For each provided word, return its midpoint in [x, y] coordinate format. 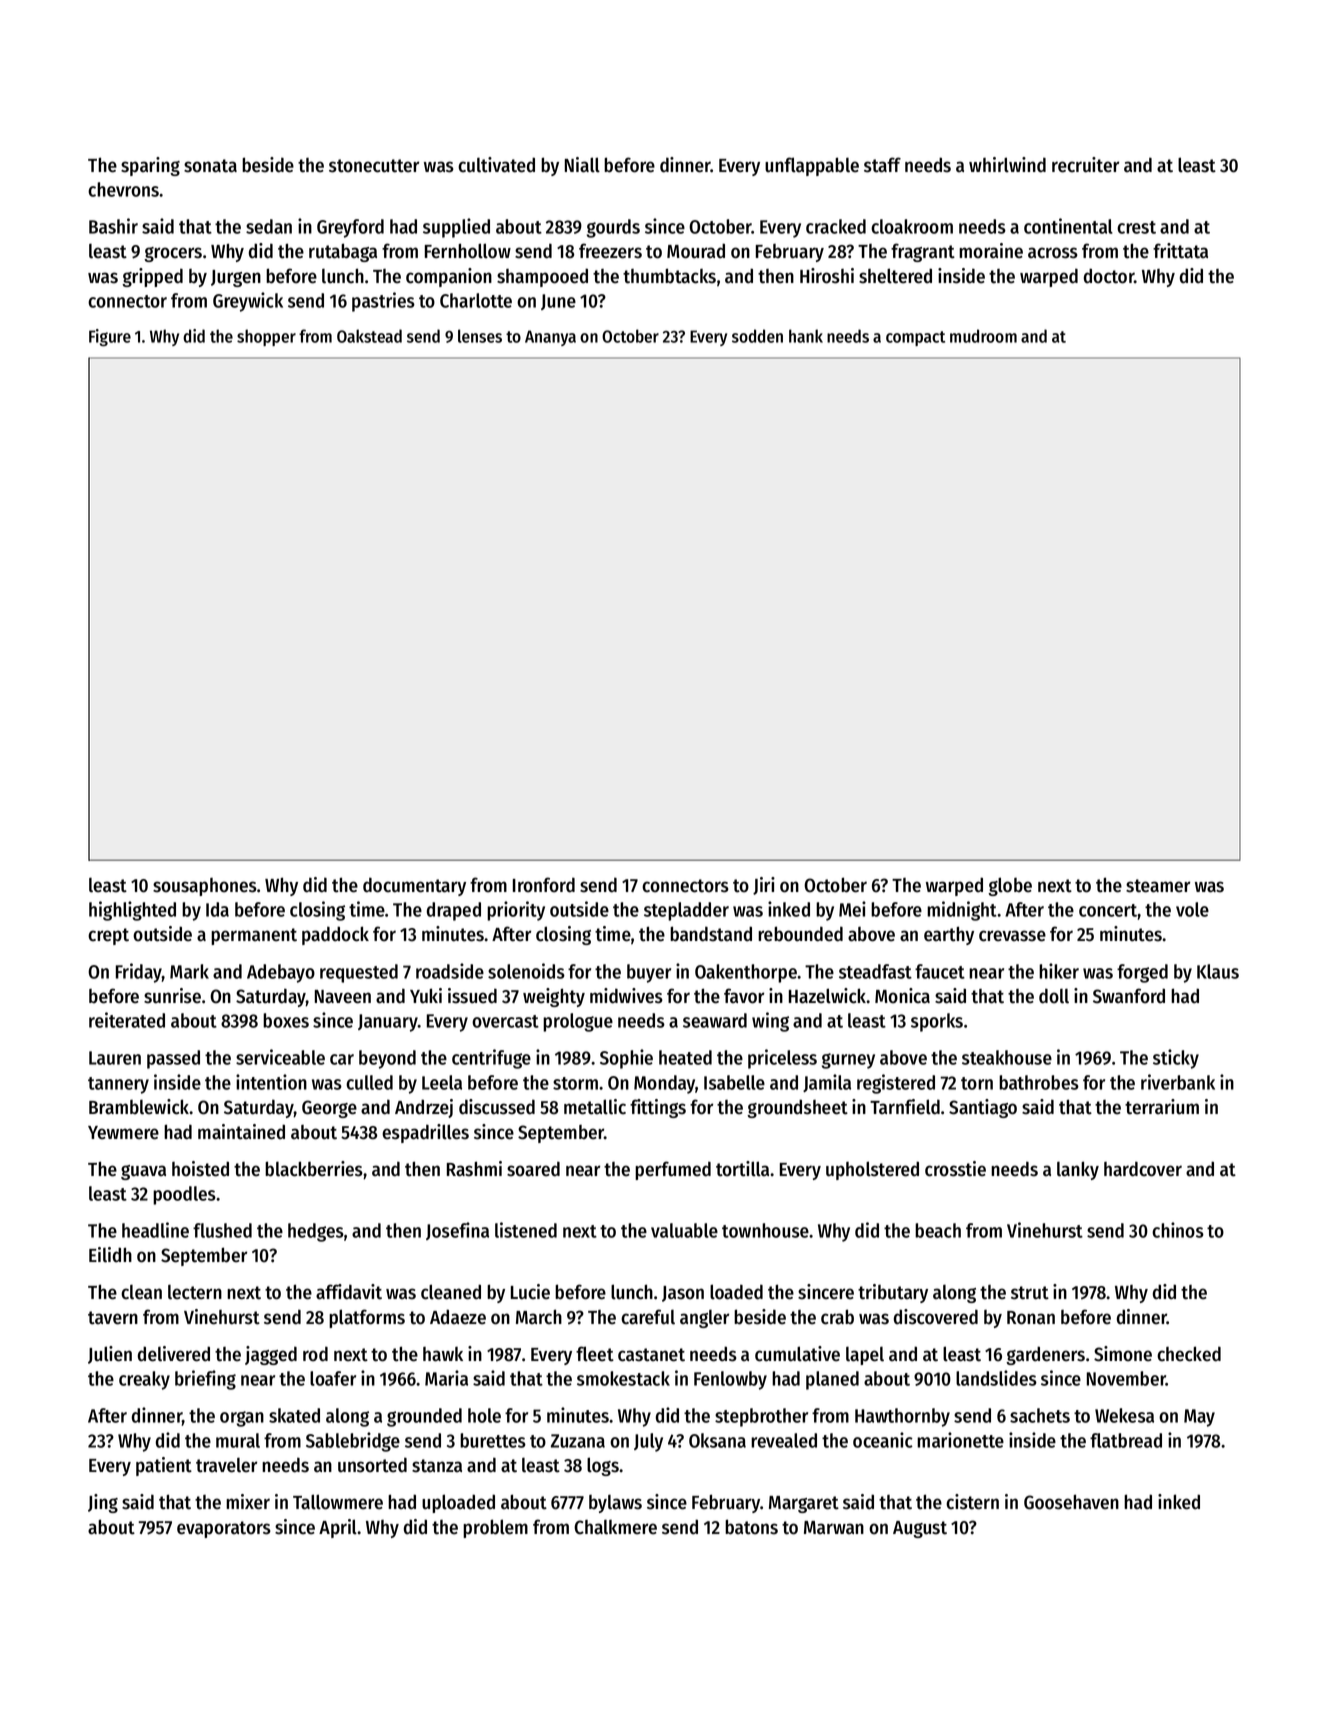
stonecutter [374, 166]
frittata [1180, 251]
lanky [1078, 1170]
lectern [195, 1292]
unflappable [812, 166]
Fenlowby [730, 1380]
